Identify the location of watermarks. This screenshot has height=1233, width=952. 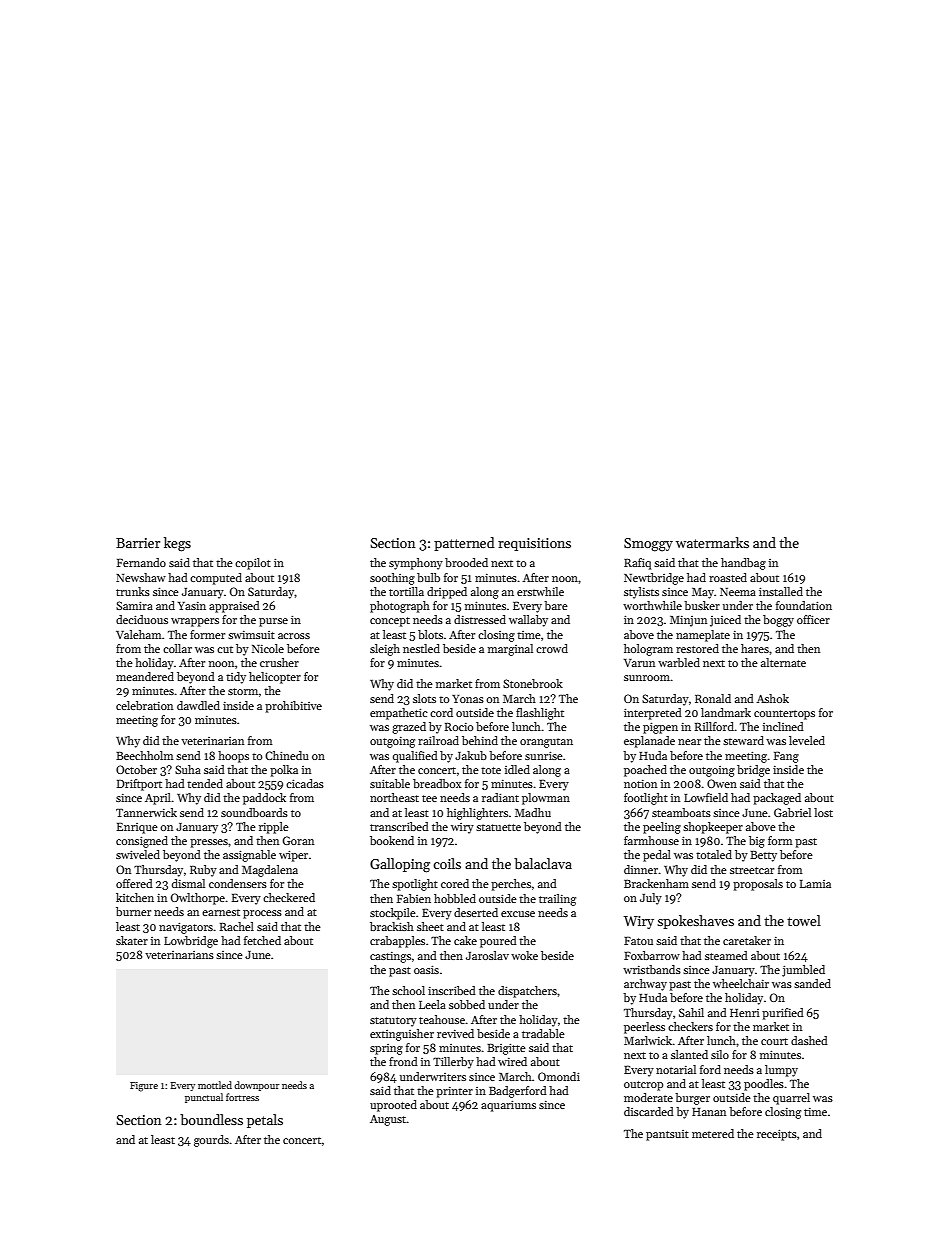
(712, 542).
